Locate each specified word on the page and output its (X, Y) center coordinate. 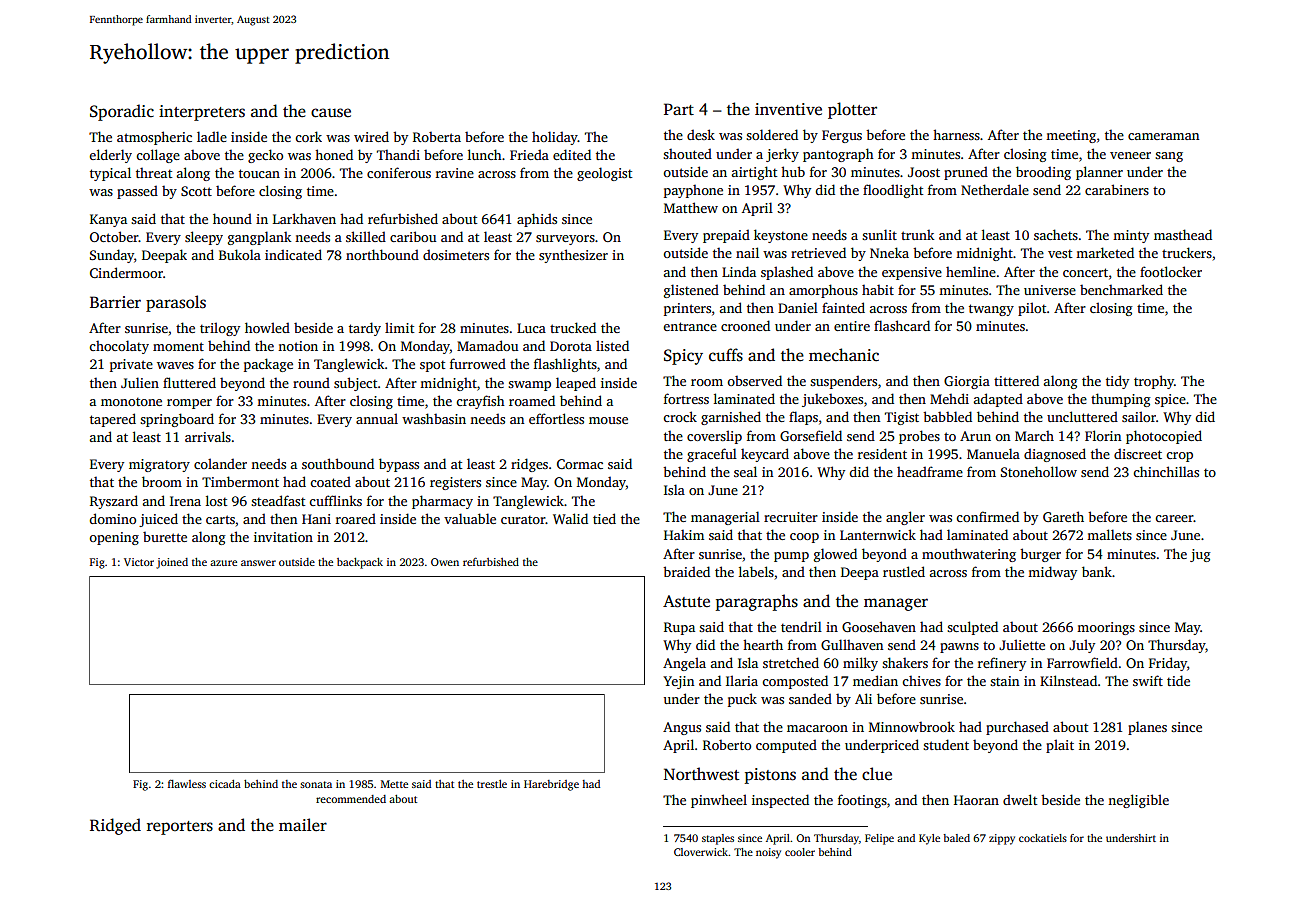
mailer (303, 824)
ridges (529, 465)
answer (258, 563)
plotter (852, 110)
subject (356, 384)
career (1174, 518)
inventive (788, 109)
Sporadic (122, 112)
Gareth (1063, 516)
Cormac (580, 464)
